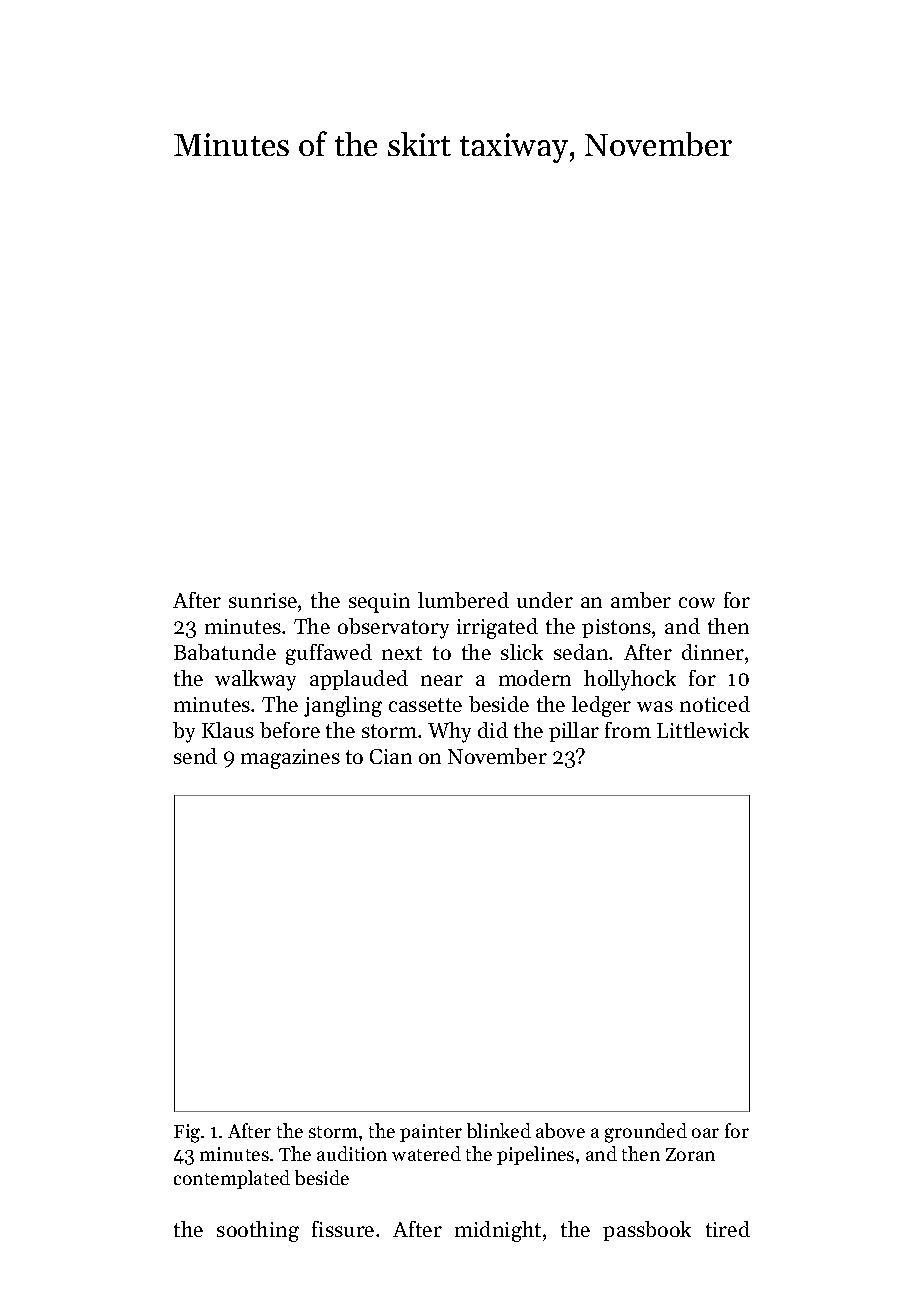  I want to click on Fig, so click(187, 1133).
